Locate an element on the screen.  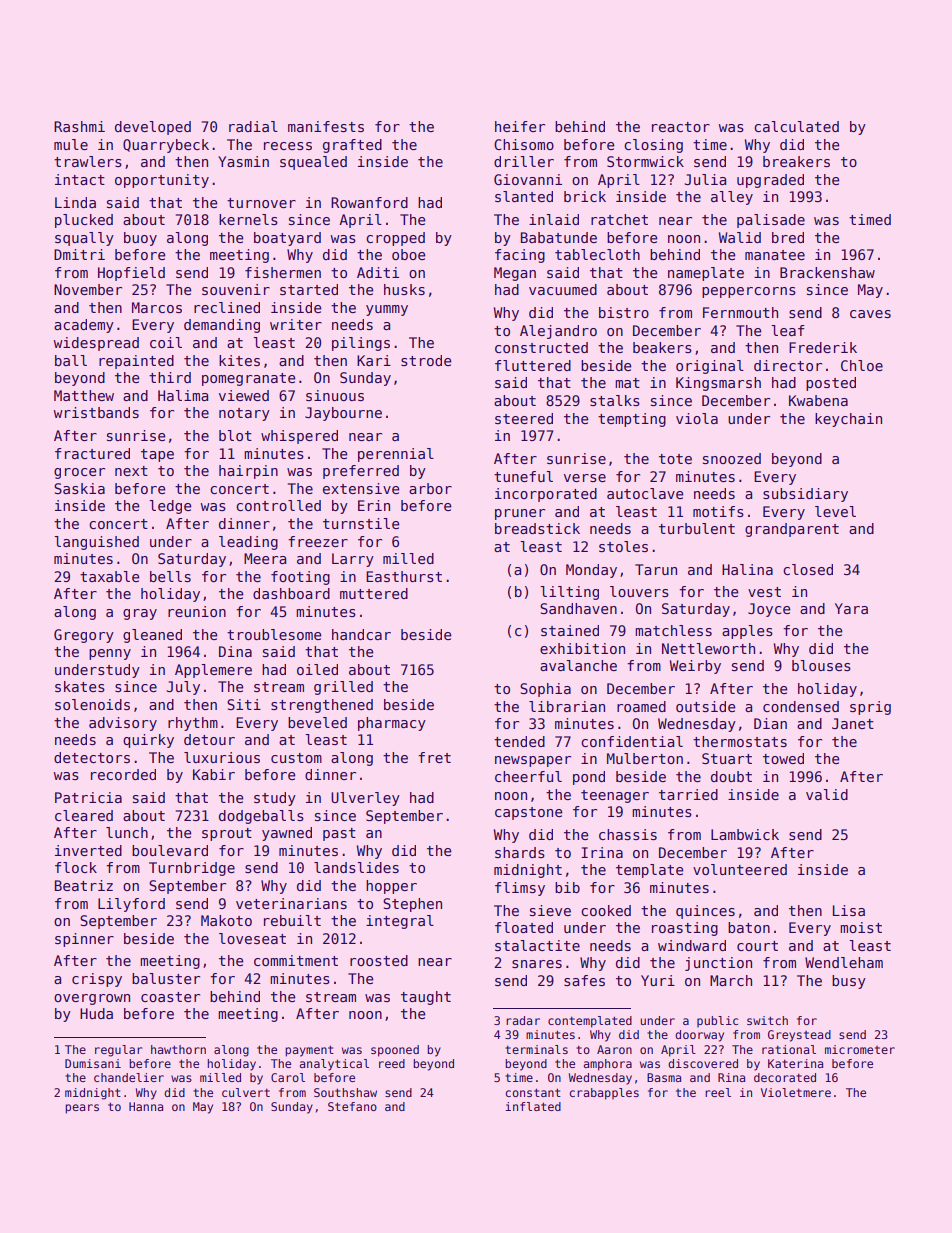
radar is located at coordinates (523, 1020).
